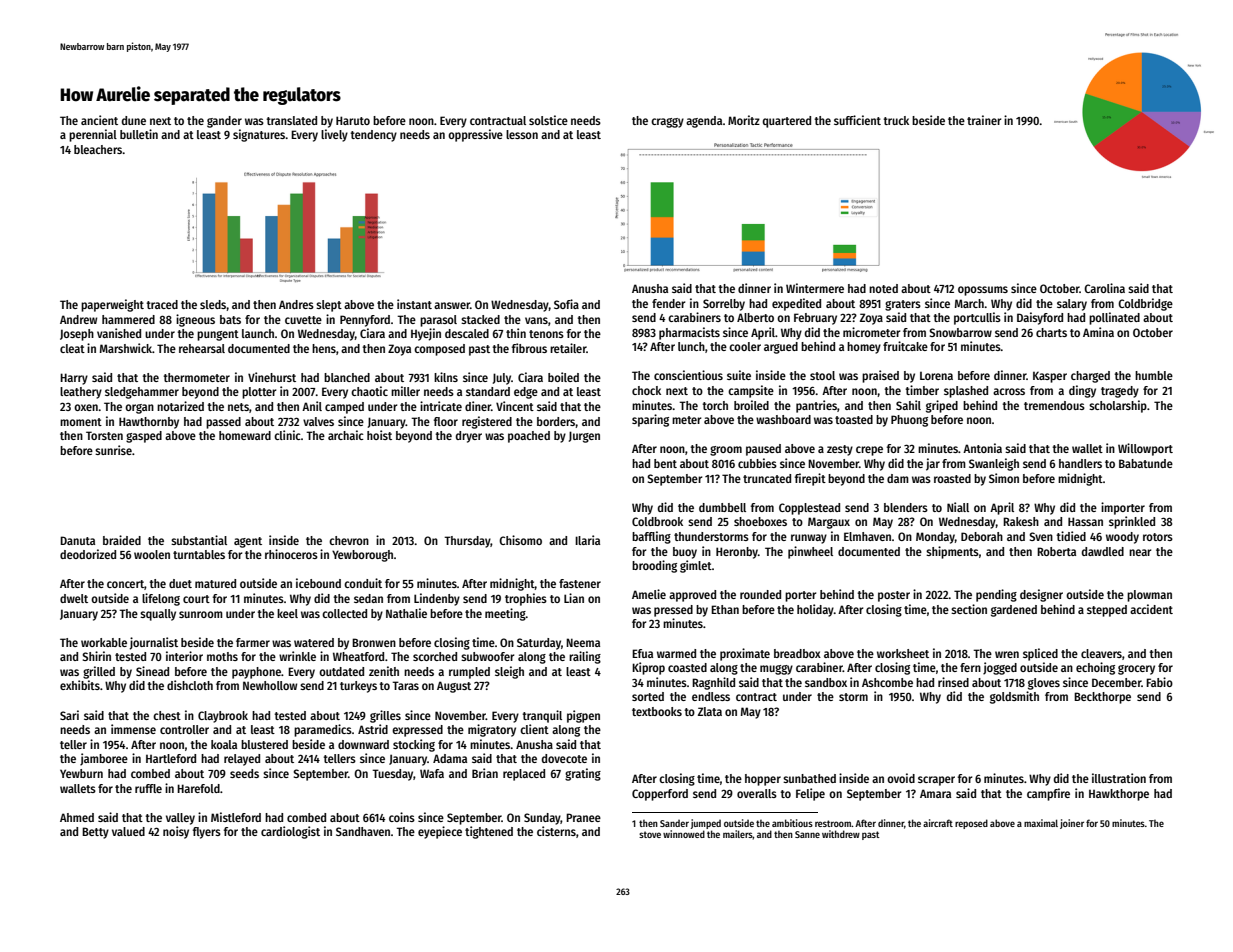 This screenshot has width=1233, height=952. Describe the element at coordinates (1151, 609) in the screenshot. I see `accident` at that location.
